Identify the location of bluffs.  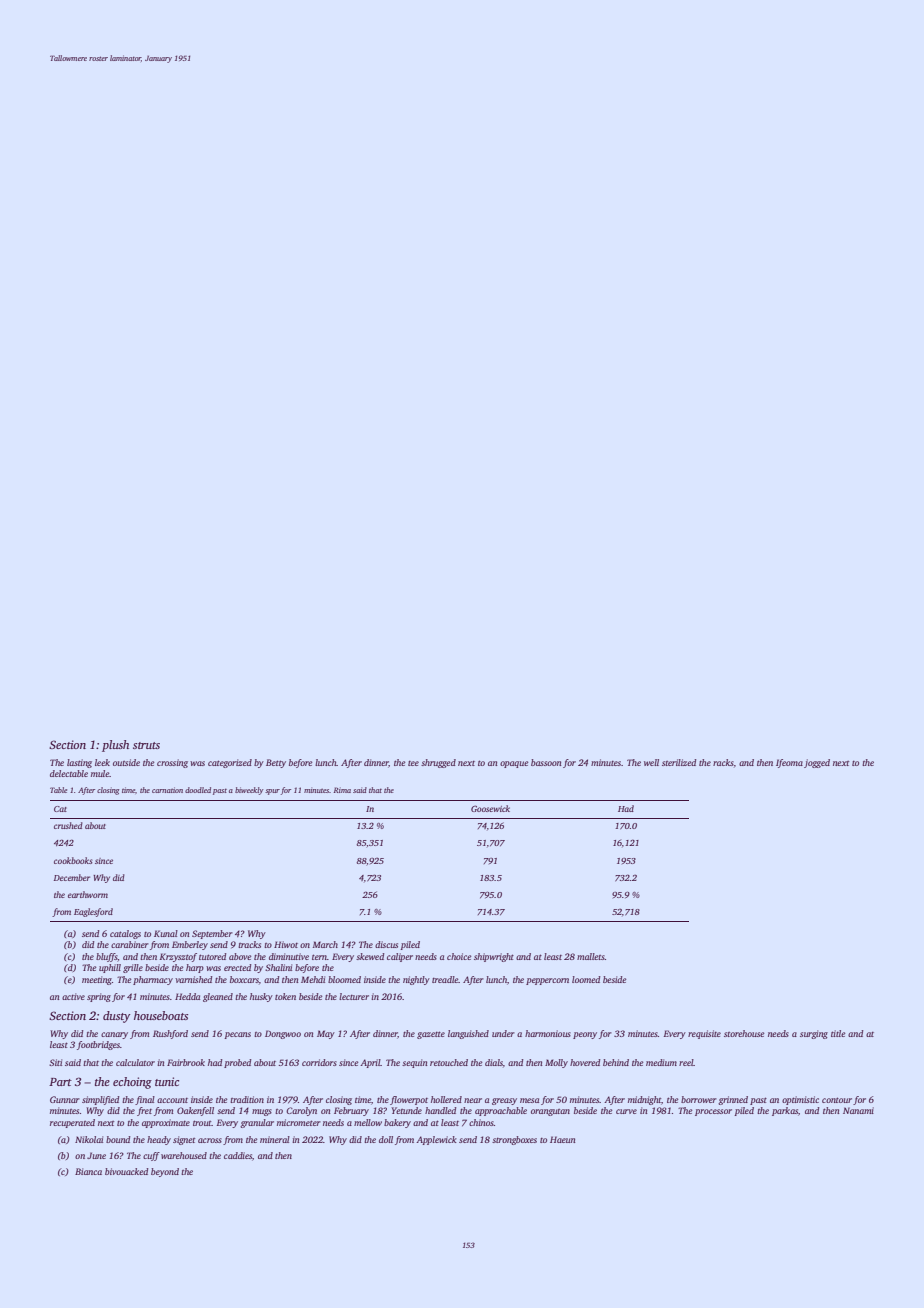
(107, 957).
